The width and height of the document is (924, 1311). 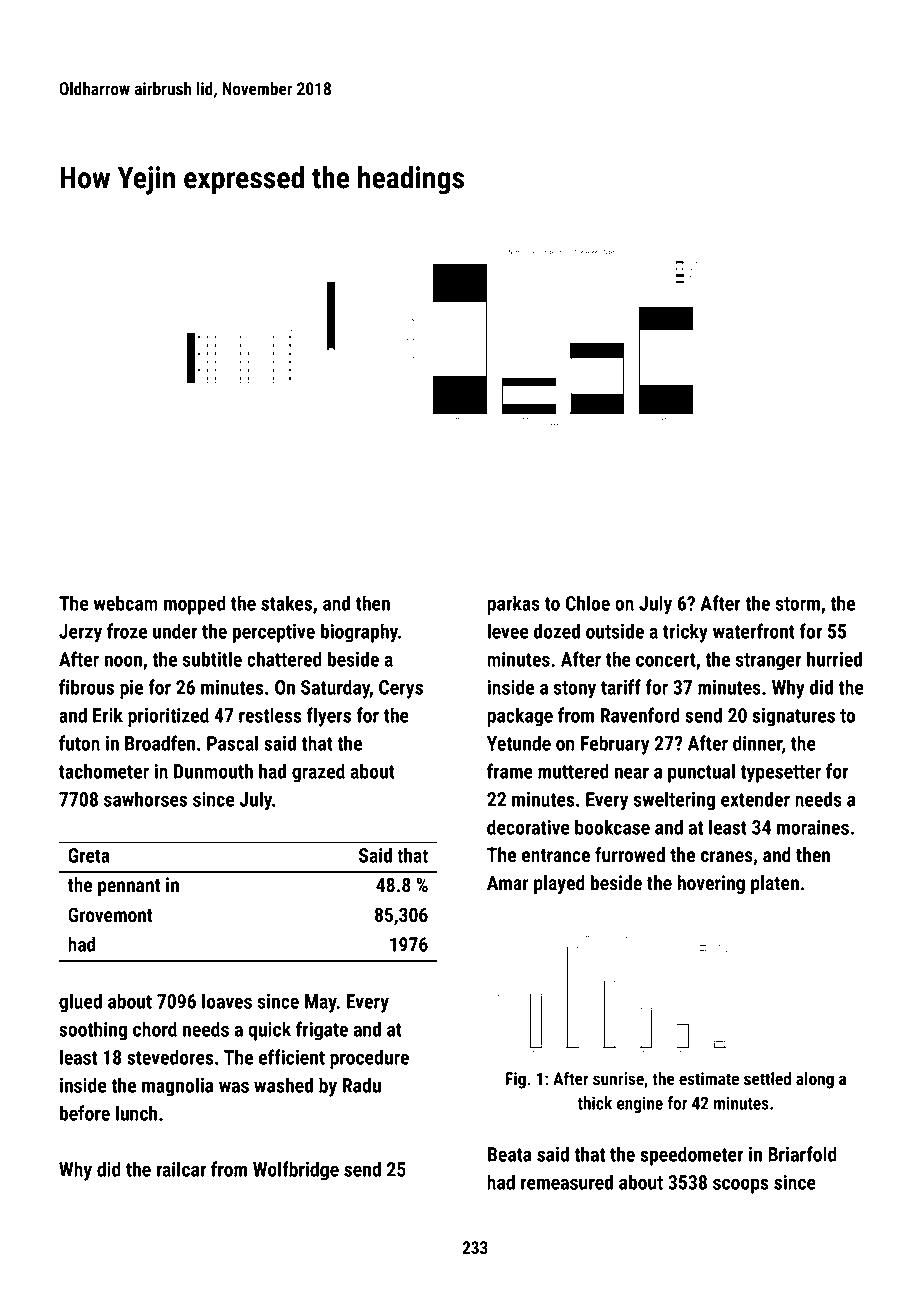 What do you see at coordinates (145, 799) in the document?
I see `sawhorses` at bounding box center [145, 799].
